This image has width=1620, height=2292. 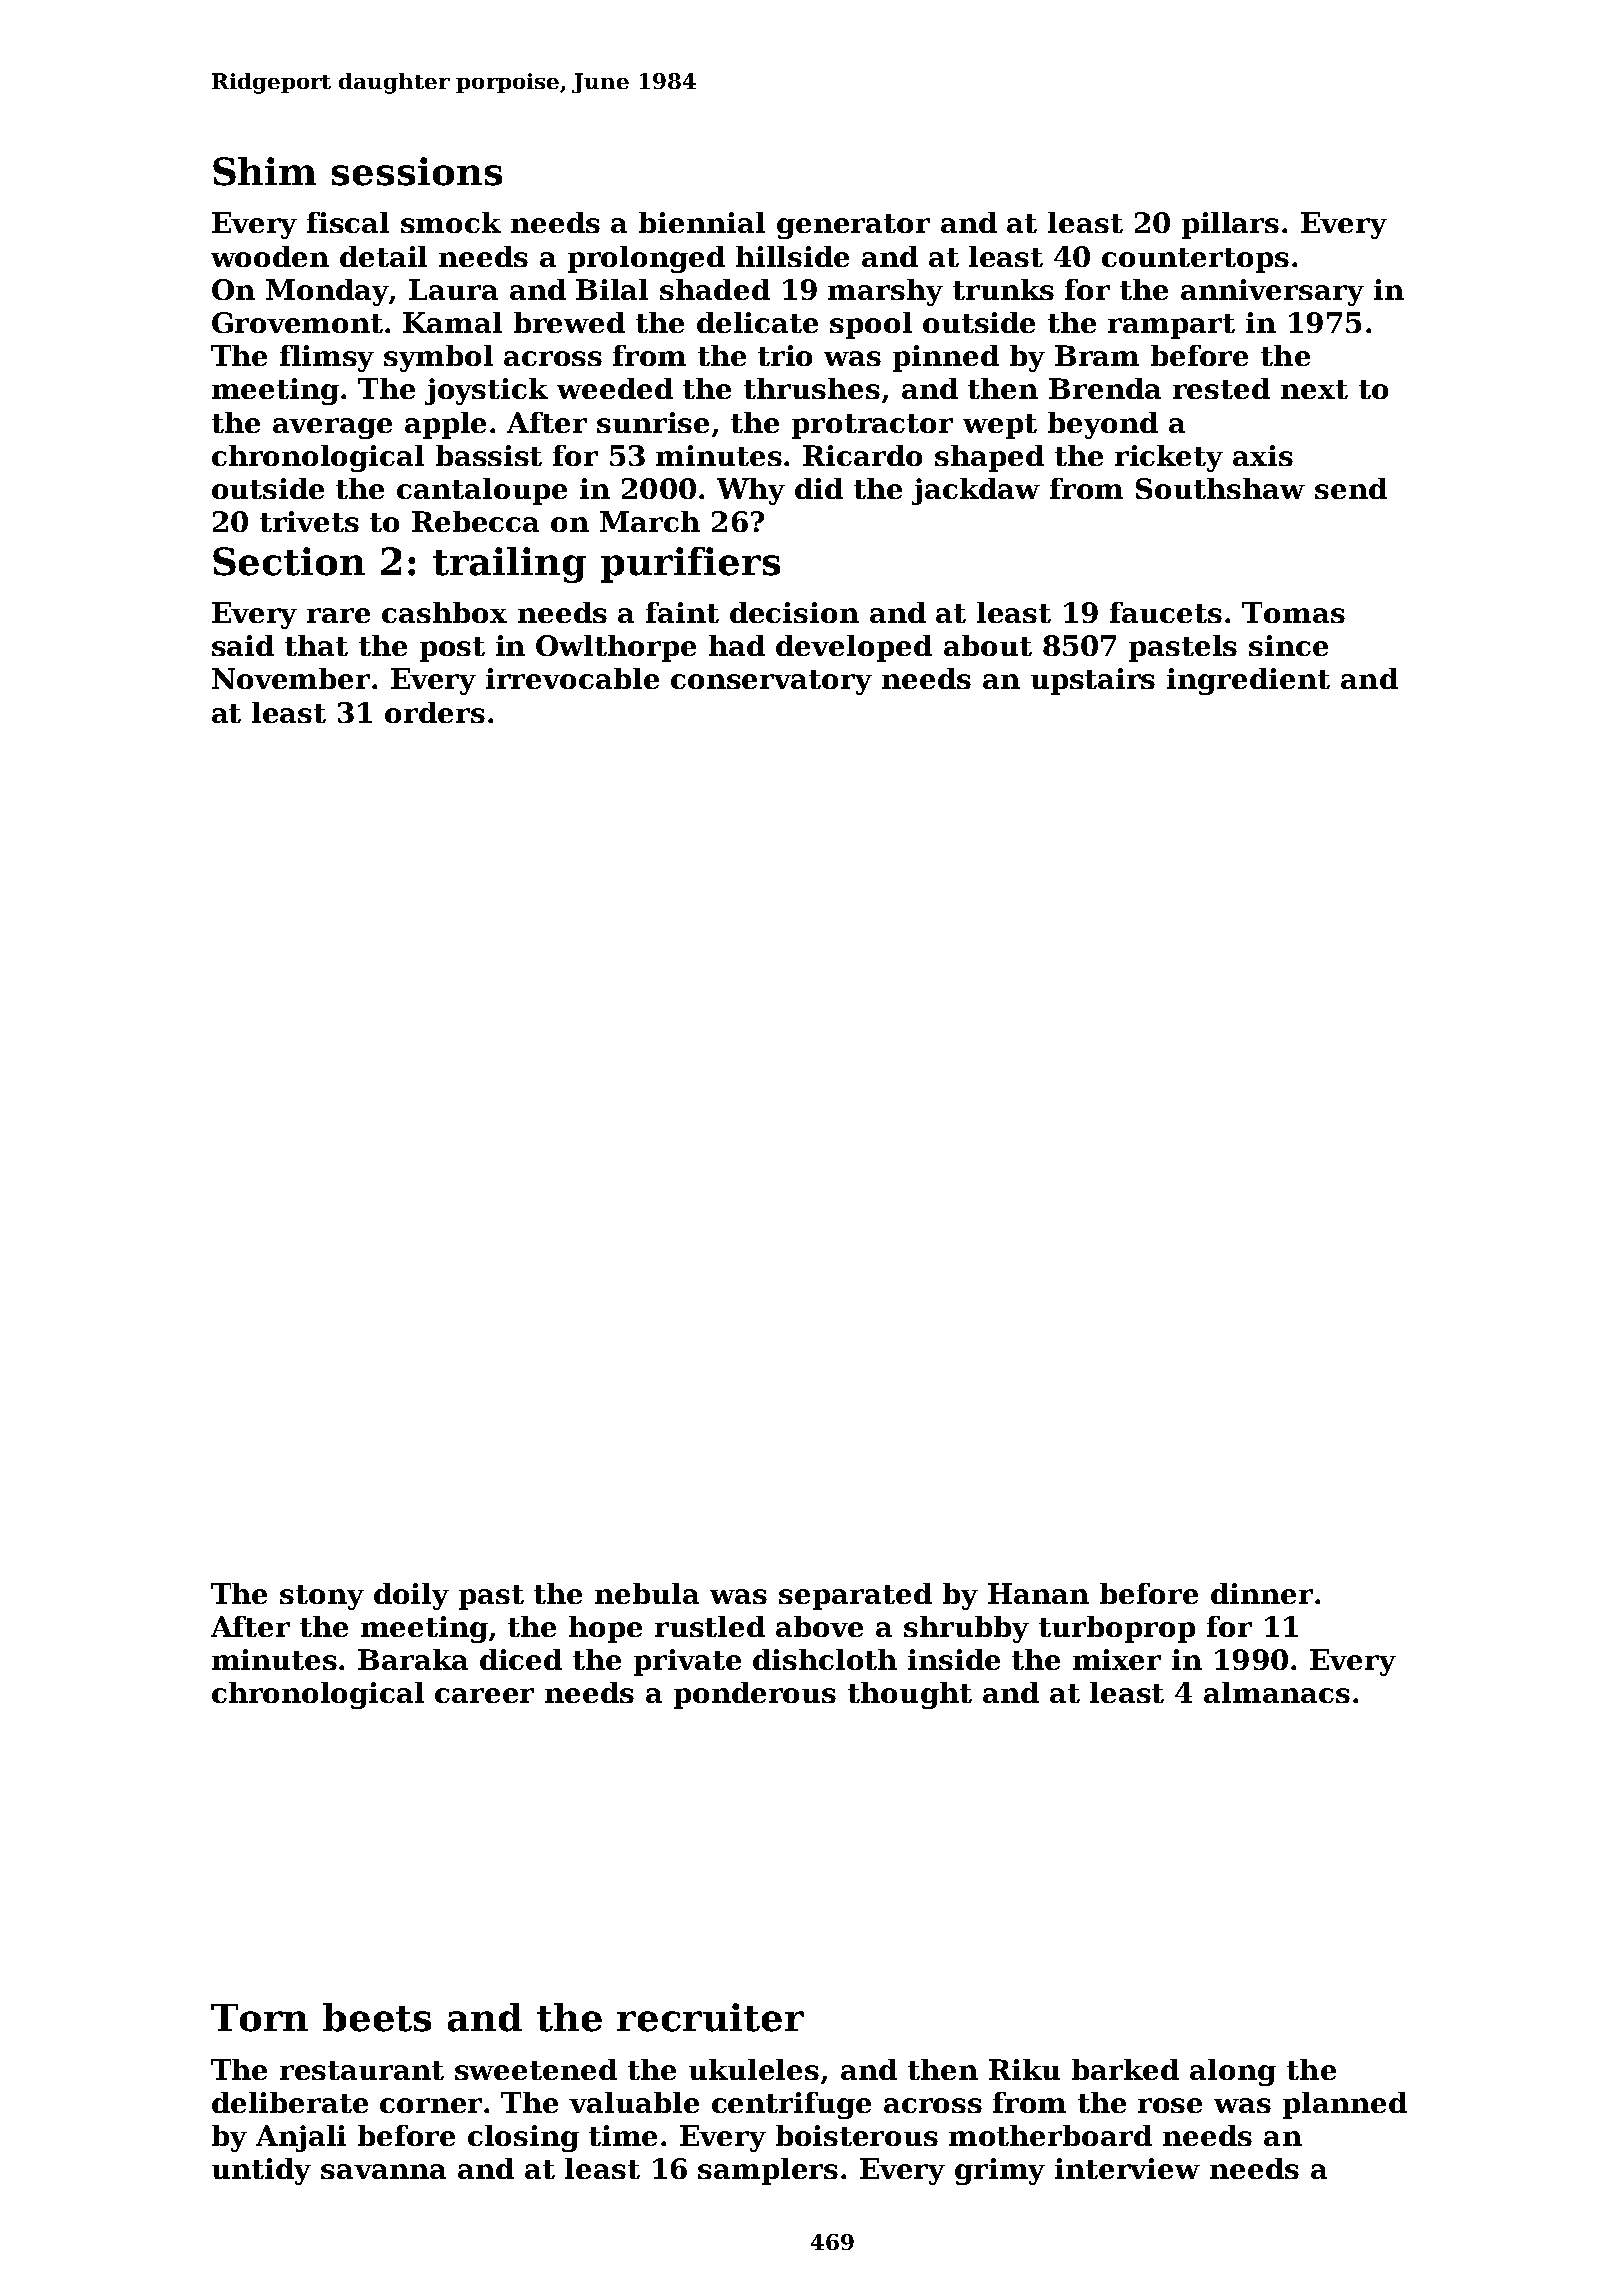 What do you see at coordinates (435, 712) in the image?
I see `orders` at bounding box center [435, 712].
